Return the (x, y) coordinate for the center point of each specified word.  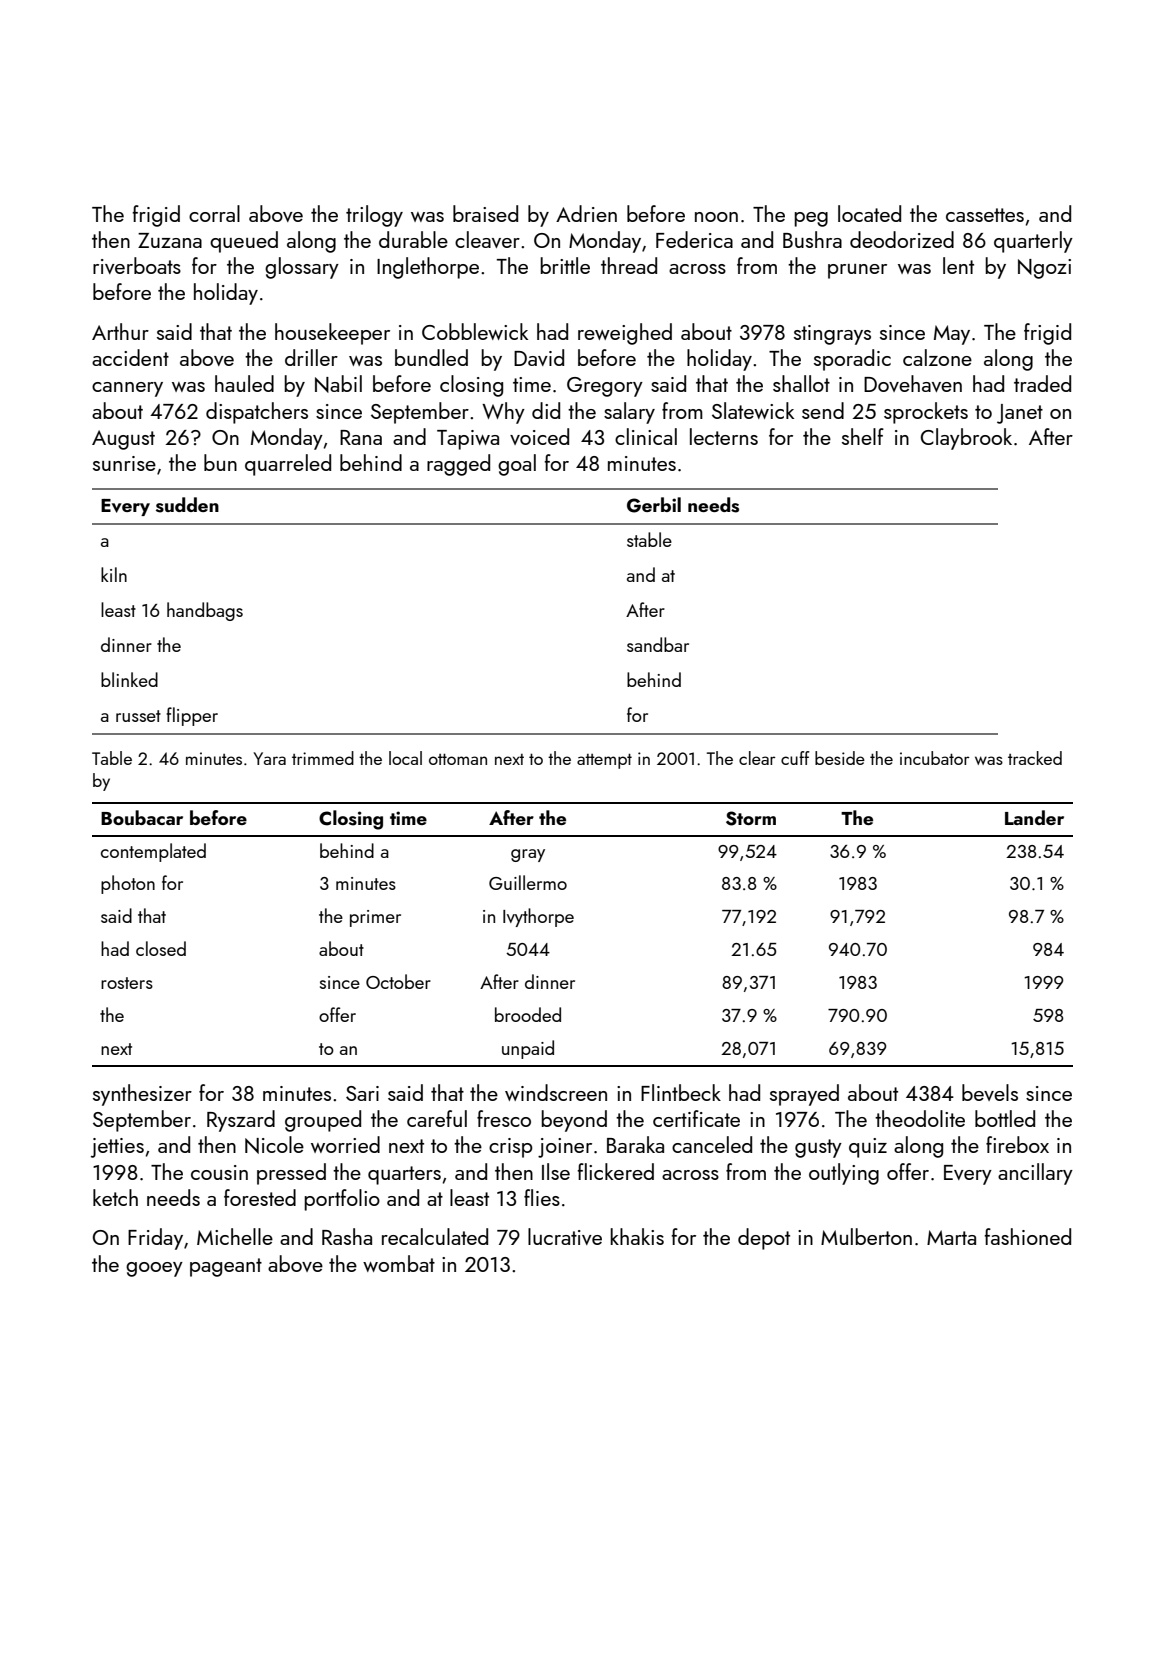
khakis (637, 1236)
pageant (226, 1267)
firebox (1017, 1144)
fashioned (1028, 1236)
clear (757, 758)
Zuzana (170, 240)
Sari (362, 1093)
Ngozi (1044, 269)
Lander (1034, 817)
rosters (127, 983)
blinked (129, 679)
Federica (694, 239)
